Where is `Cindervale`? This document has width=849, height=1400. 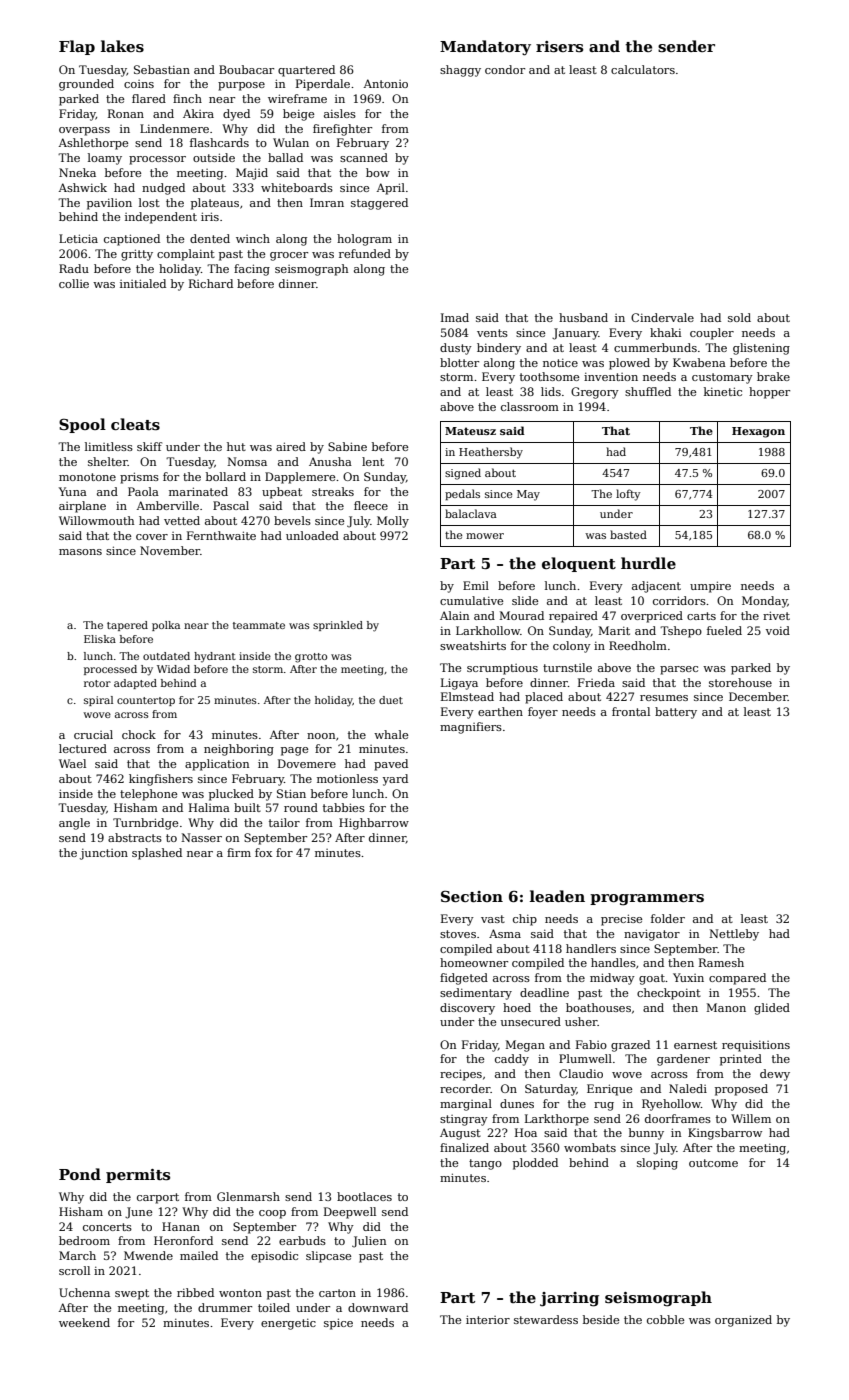
Cindervale is located at coordinates (662, 317).
